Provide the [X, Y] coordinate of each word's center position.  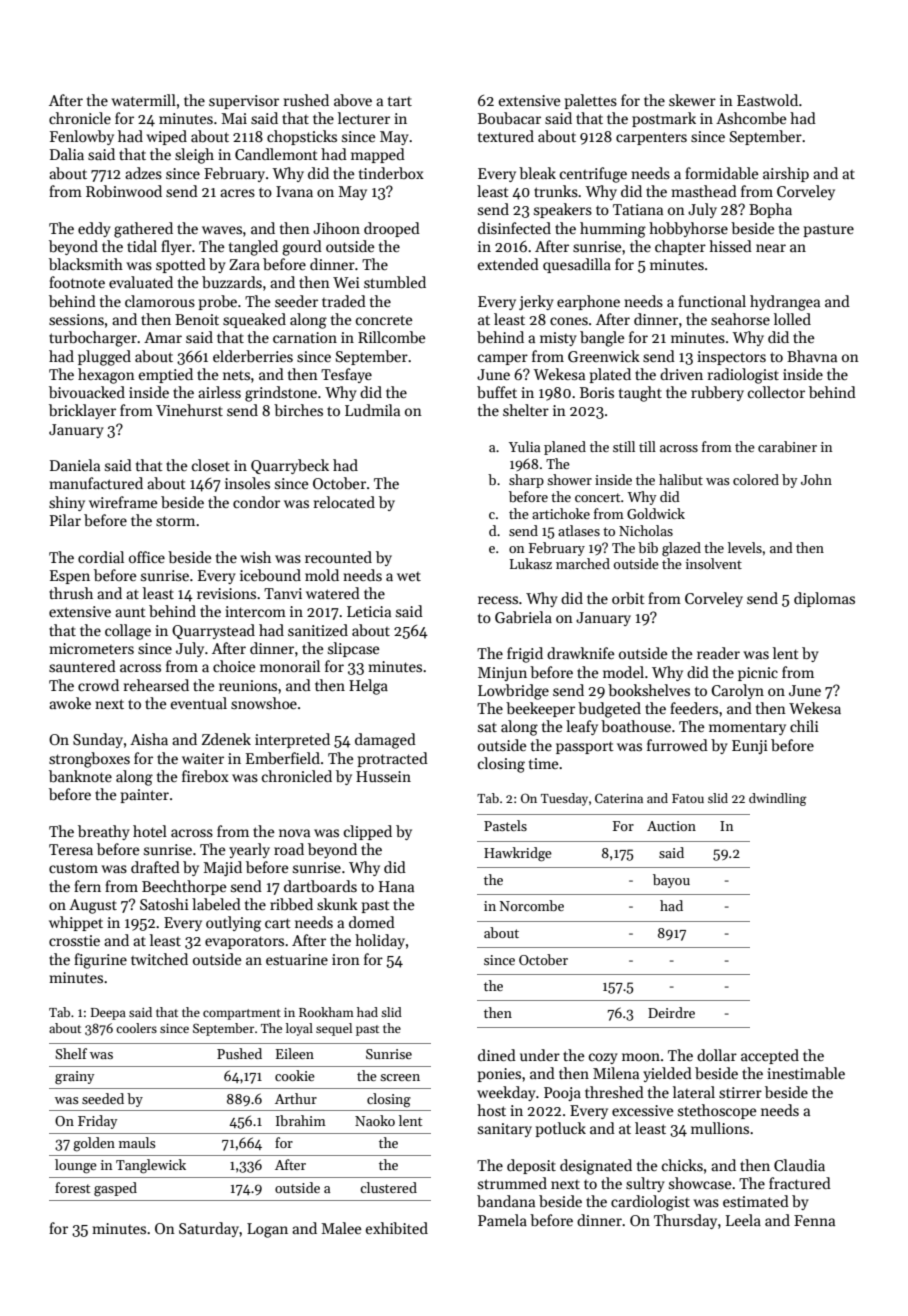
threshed [614, 1092]
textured [506, 136]
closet [211, 465]
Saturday [209, 1229]
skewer [692, 100]
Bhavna [812, 356]
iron [346, 959]
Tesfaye [346, 375]
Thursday [685, 1221]
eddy [94, 229]
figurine [100, 961]
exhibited [397, 1228]
